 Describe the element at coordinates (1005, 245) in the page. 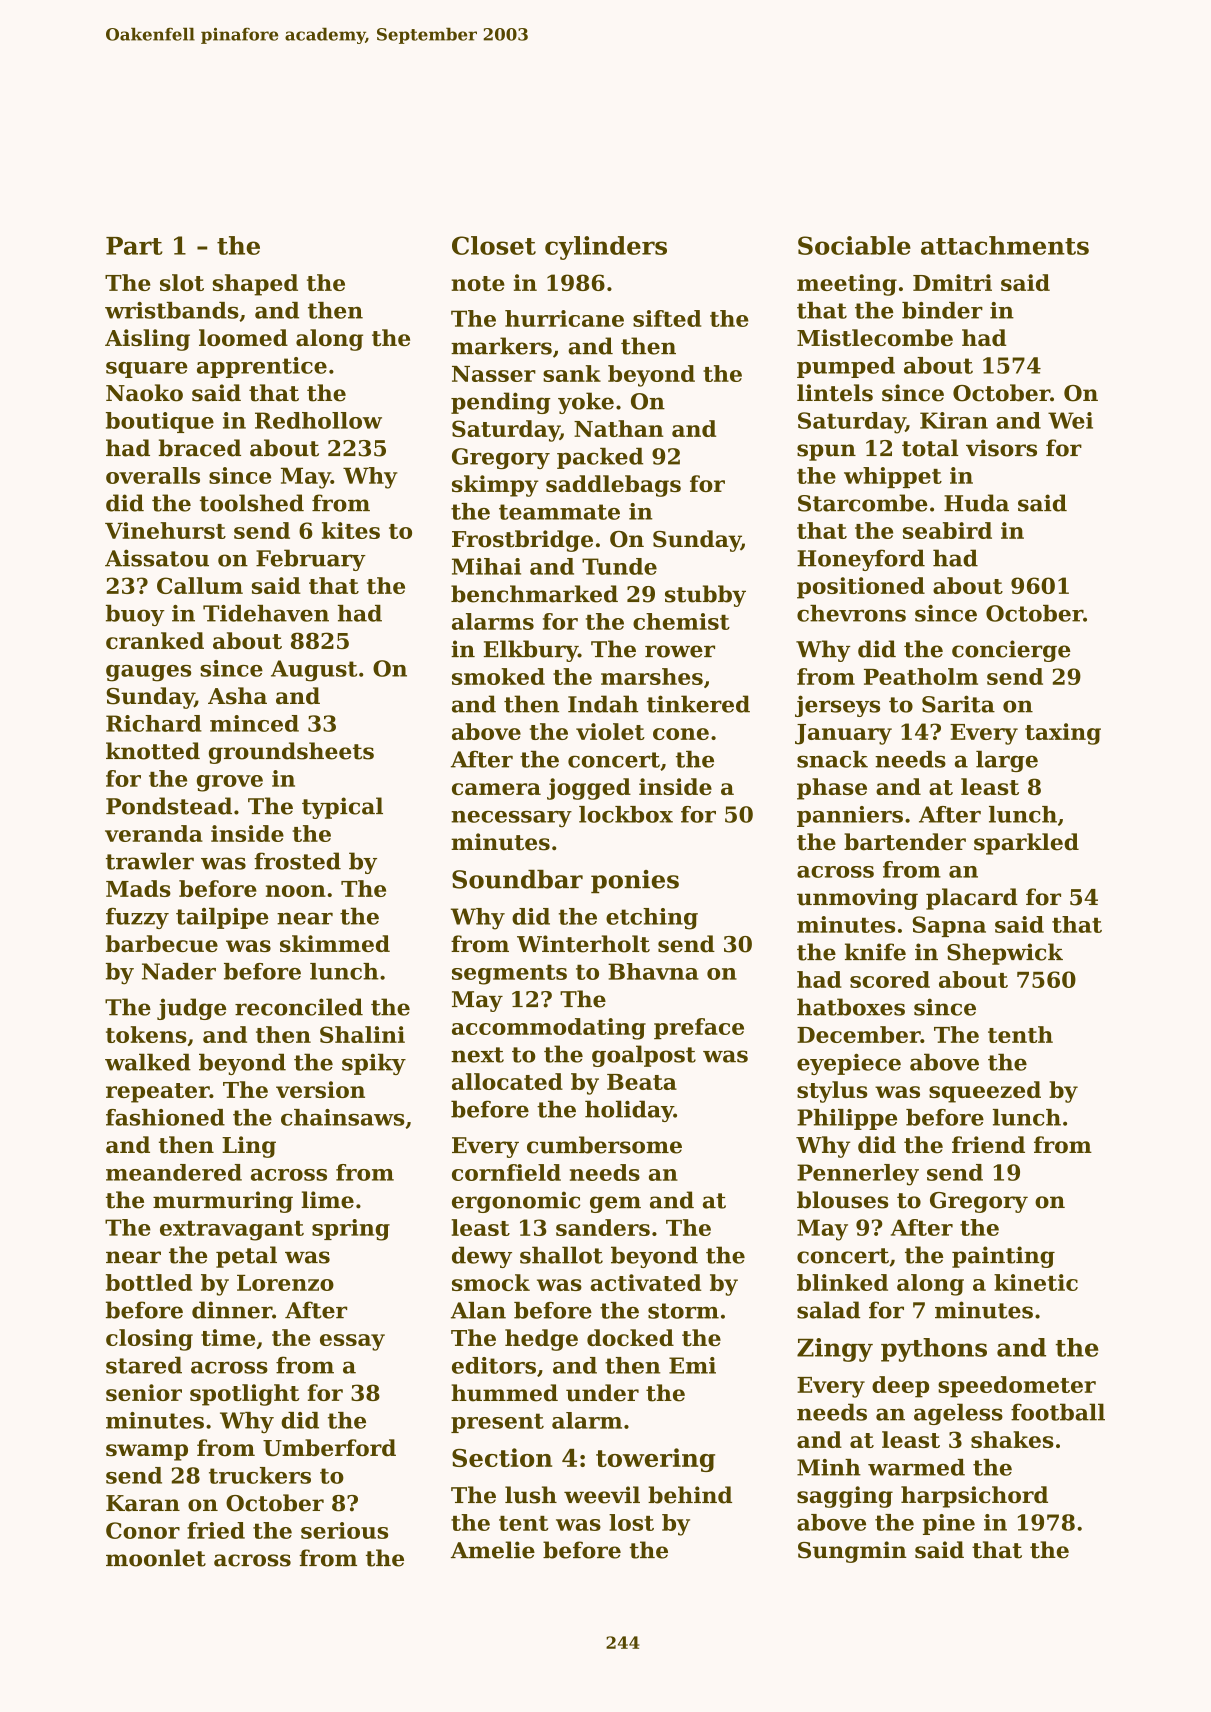

I see `attachments` at that location.
